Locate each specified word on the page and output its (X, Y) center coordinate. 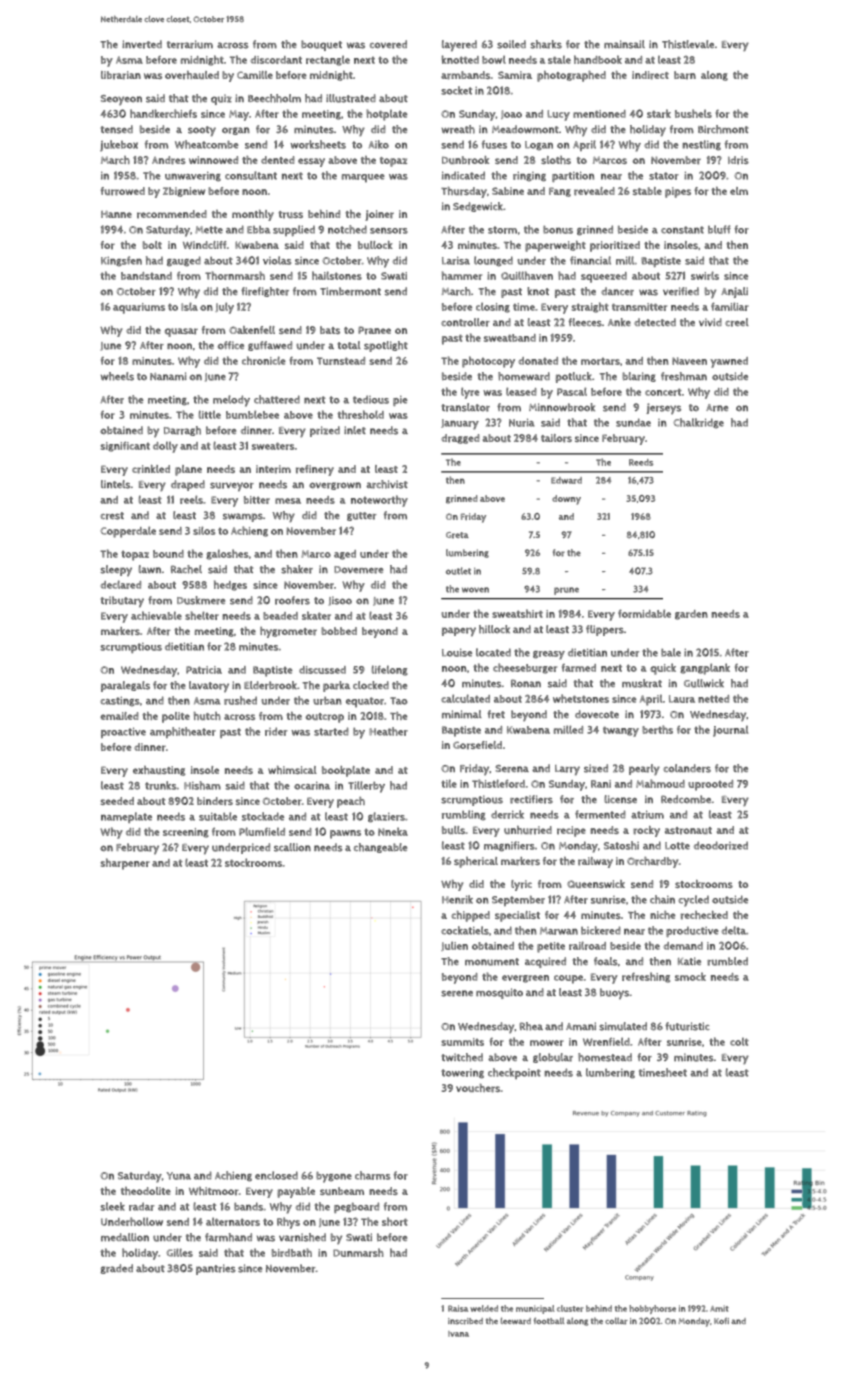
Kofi (721, 1321)
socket (456, 90)
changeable (380, 848)
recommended (172, 214)
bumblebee (252, 414)
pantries (216, 1269)
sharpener (125, 864)
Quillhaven (527, 275)
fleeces (585, 322)
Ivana (458, 1334)
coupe (568, 979)
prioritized (615, 246)
